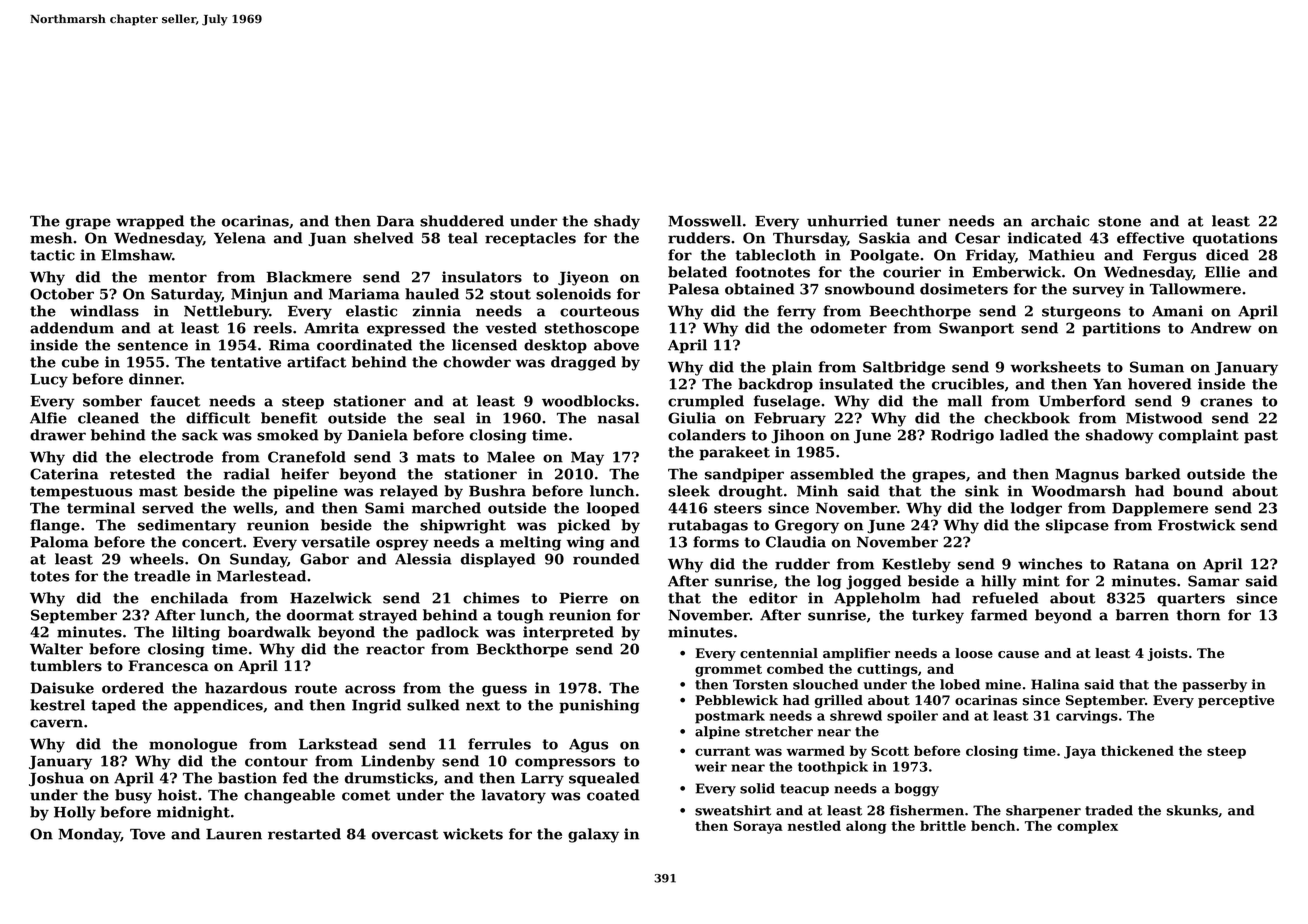 This screenshot has width=1308, height=924. What do you see at coordinates (568, 633) in the screenshot?
I see `interpreted` at bounding box center [568, 633].
